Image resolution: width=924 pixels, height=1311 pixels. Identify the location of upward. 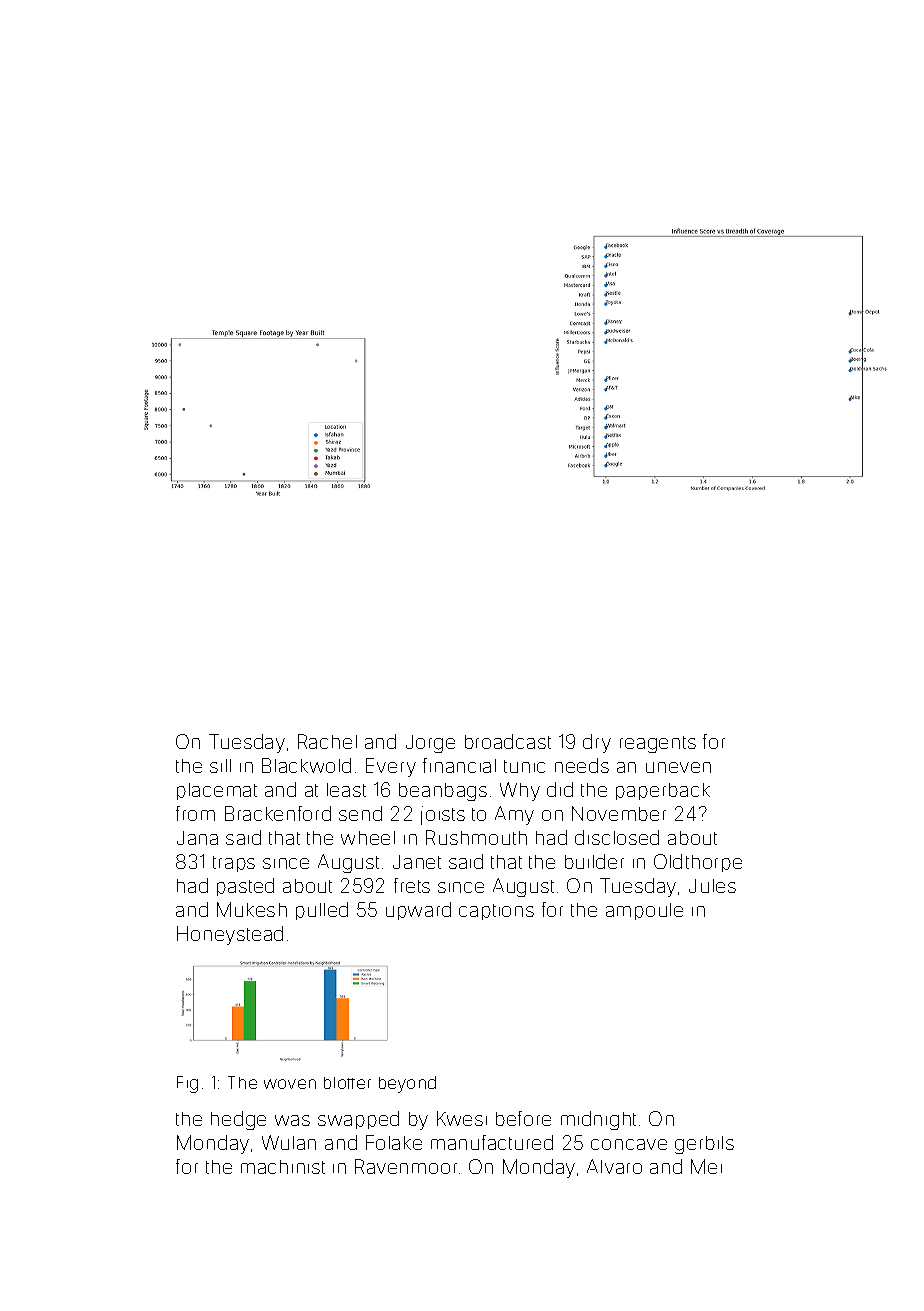
(418, 911).
